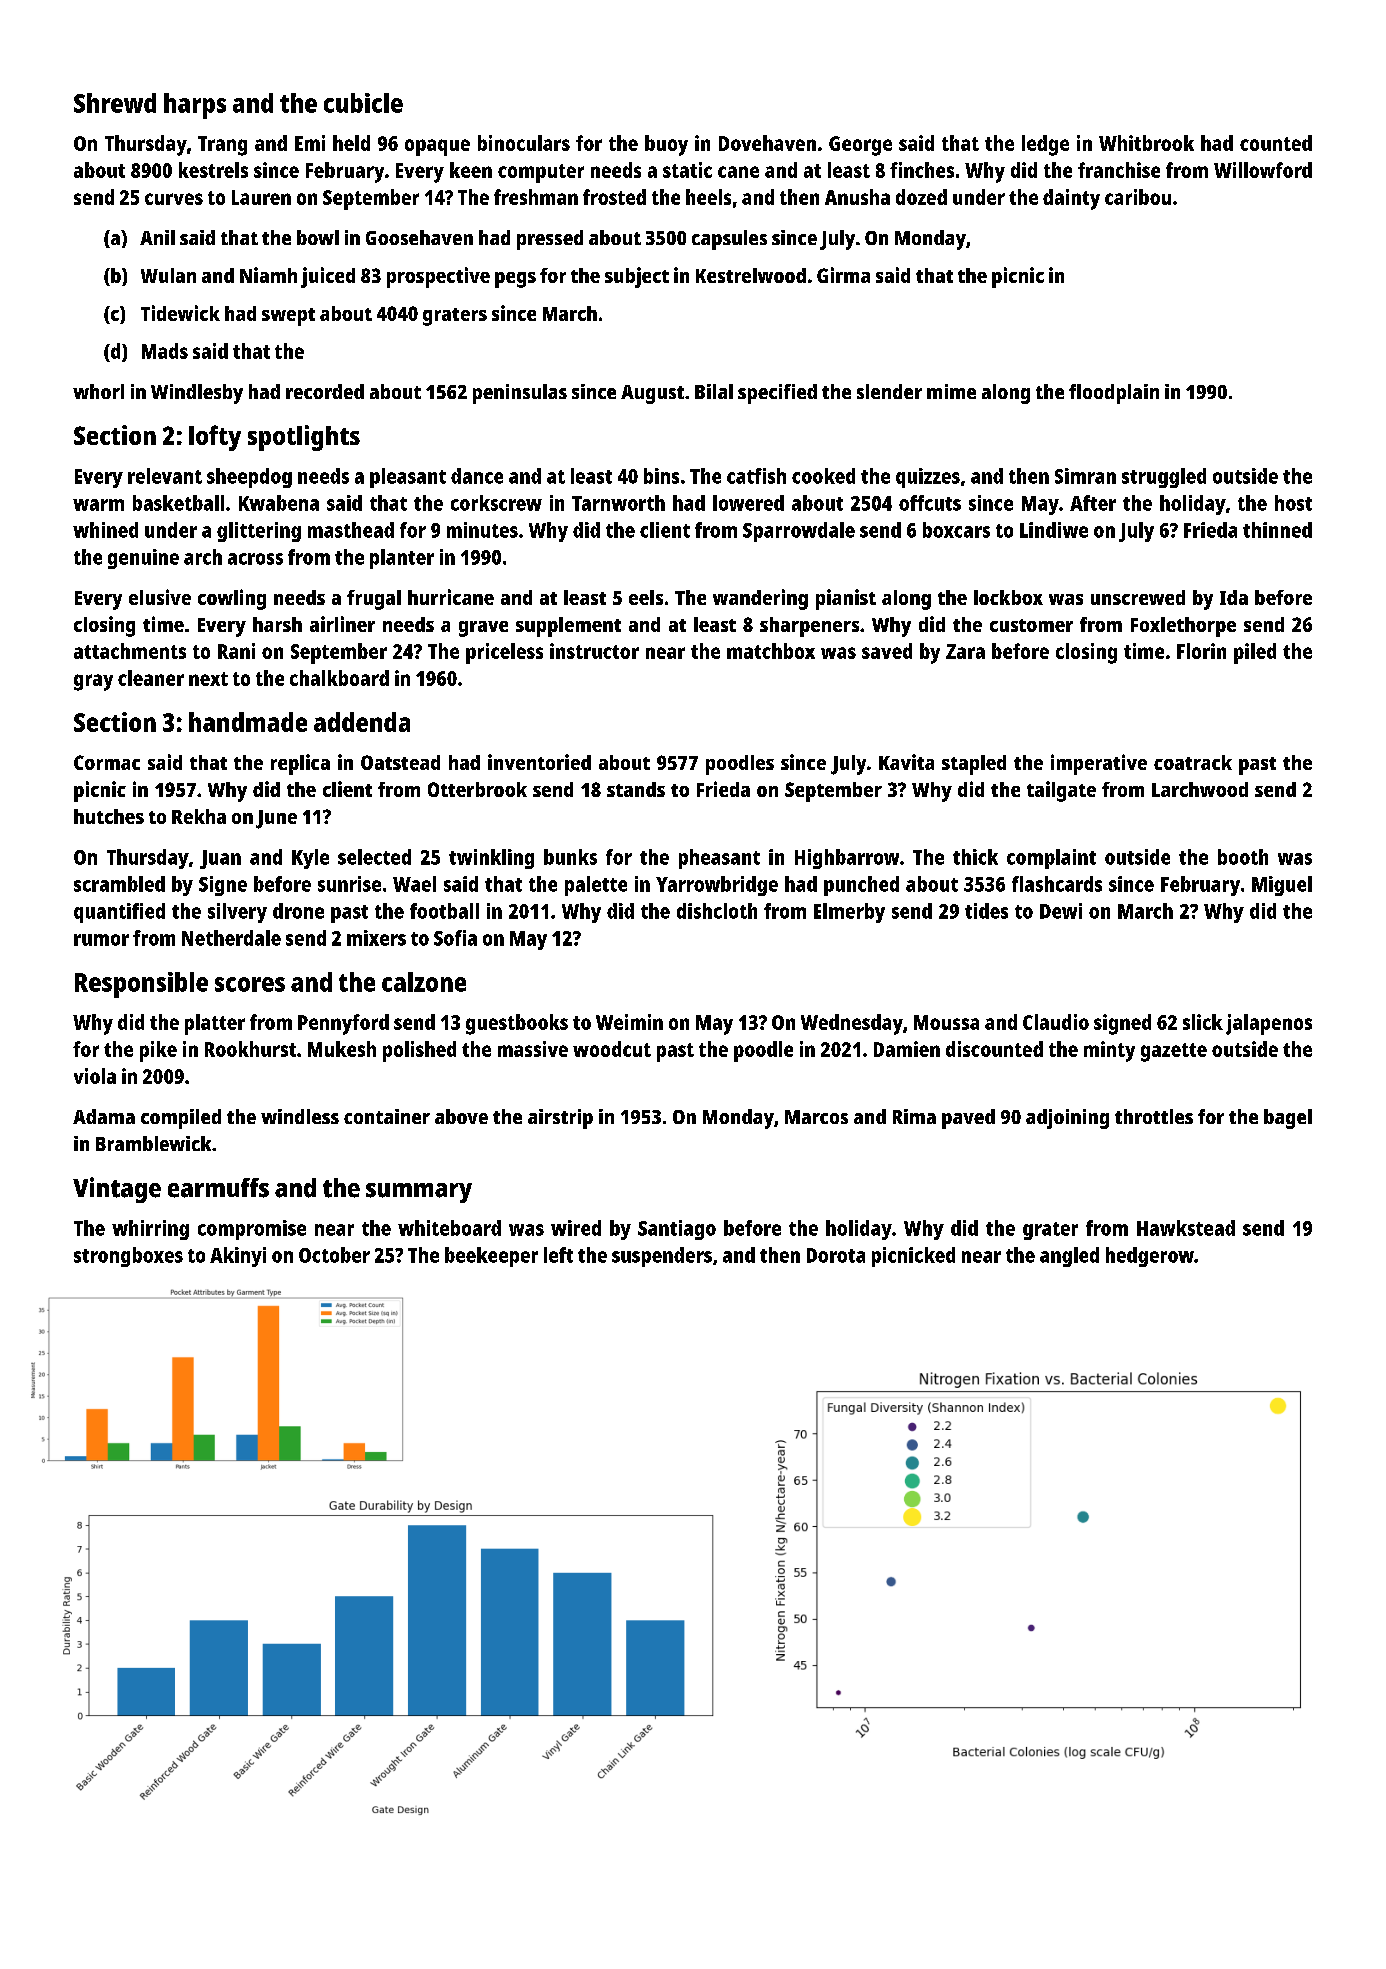 The height and width of the screenshot is (1969, 1386). Describe the element at coordinates (1186, 1228) in the screenshot. I see `Hawkstead` at that location.
